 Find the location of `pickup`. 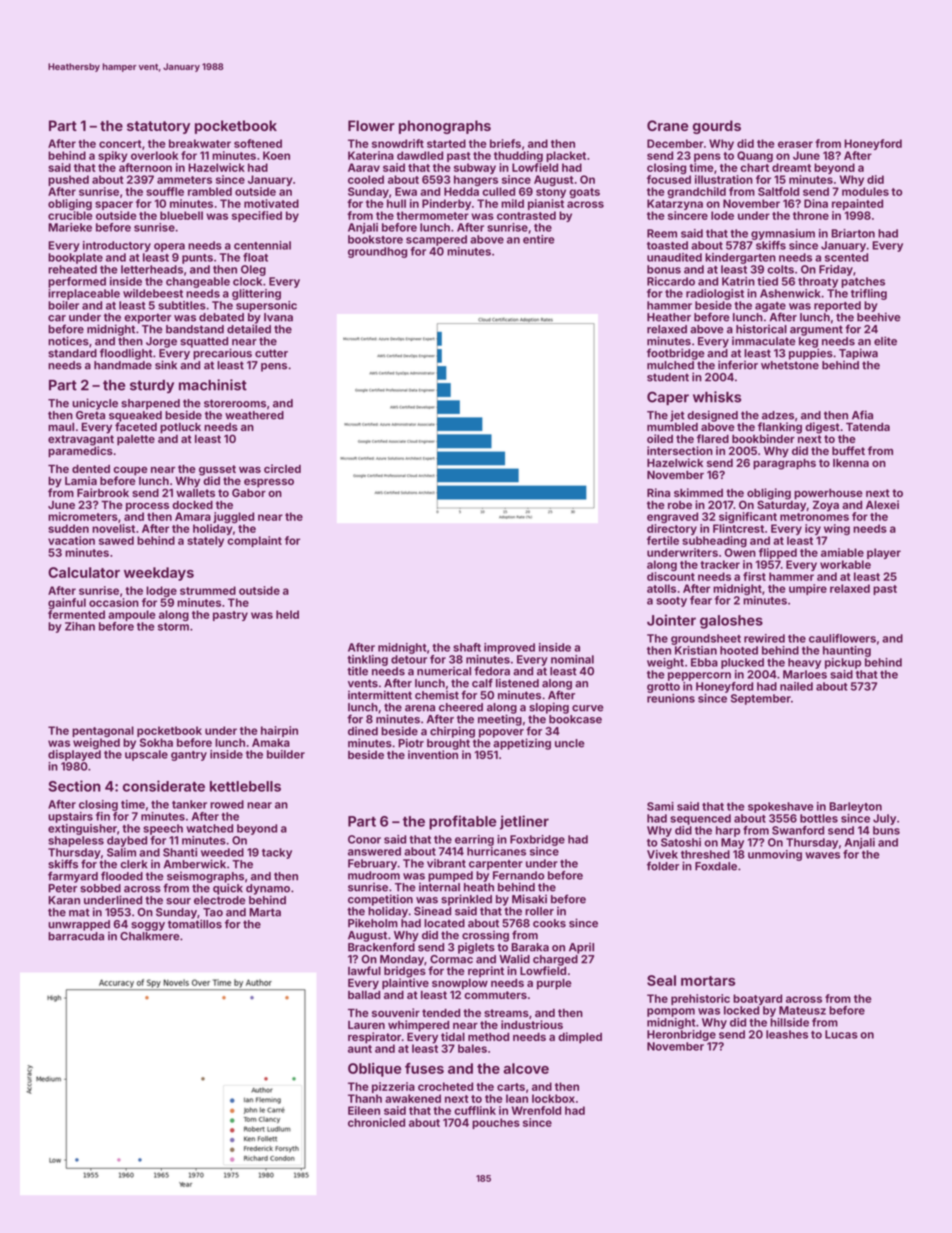

pickup is located at coordinates (843, 663).
